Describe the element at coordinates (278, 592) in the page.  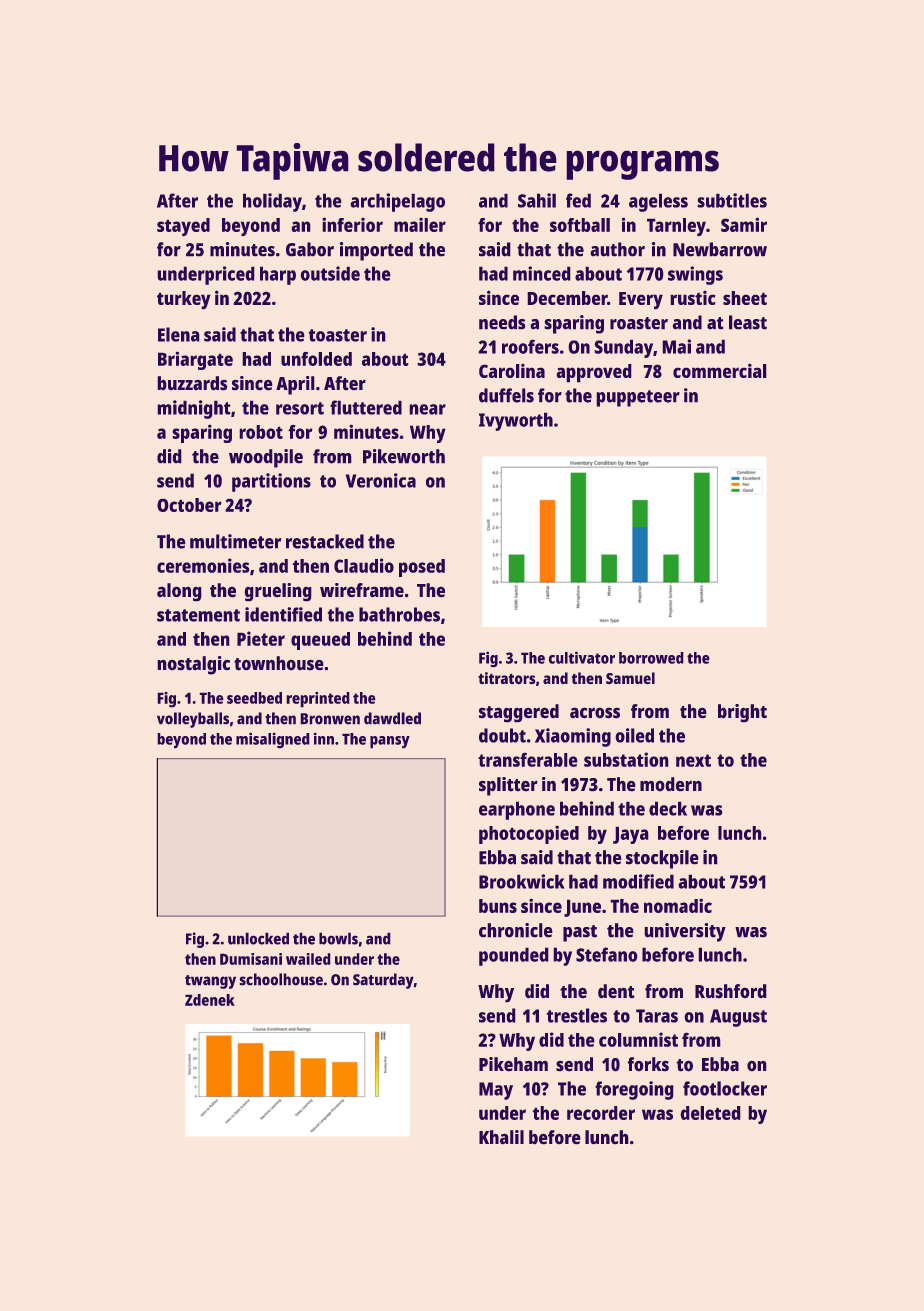
I see `grueling` at that location.
